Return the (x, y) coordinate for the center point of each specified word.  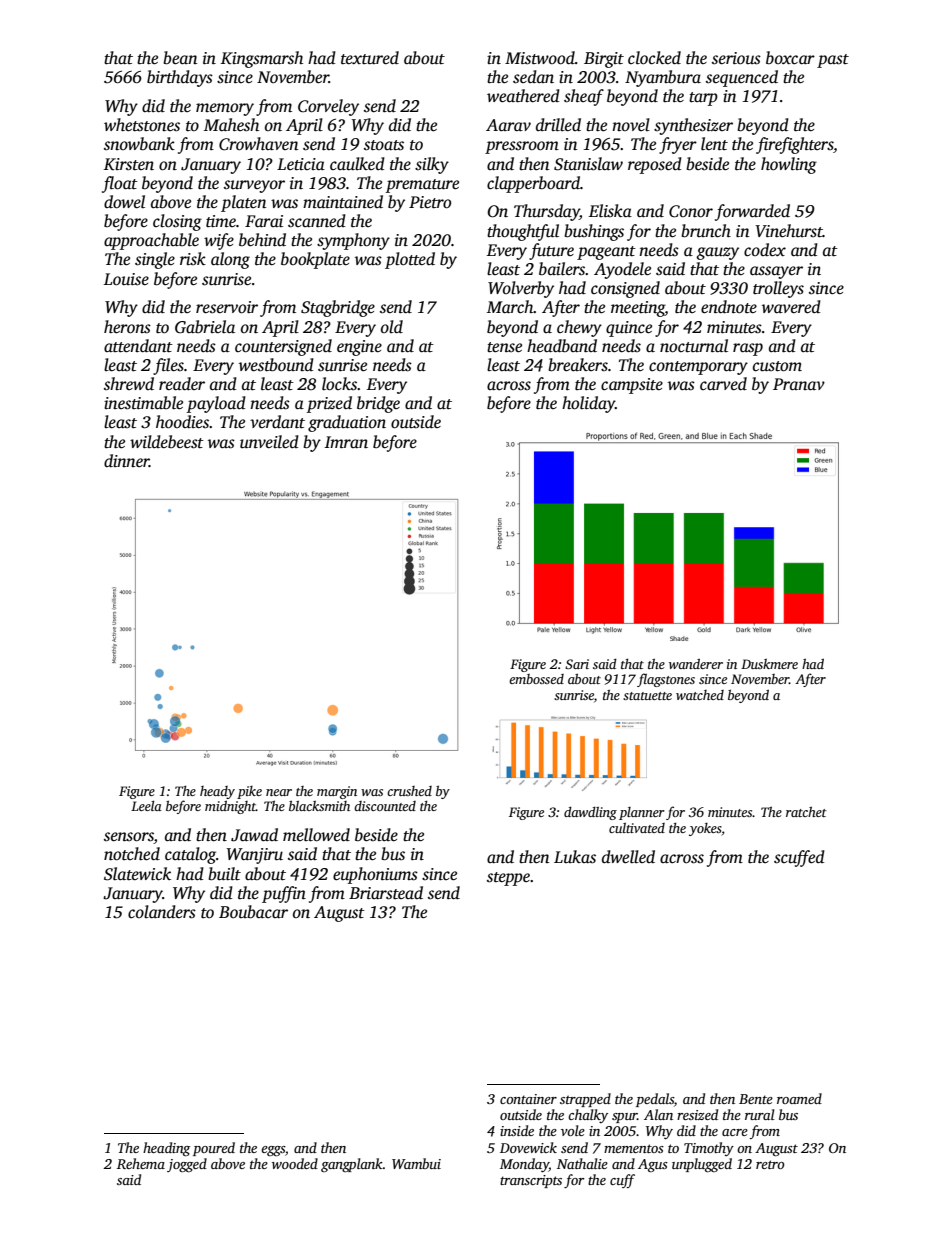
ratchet (806, 811)
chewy (579, 328)
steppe (508, 879)
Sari (577, 664)
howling (789, 165)
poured (214, 1149)
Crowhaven (259, 144)
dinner (126, 460)
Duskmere (769, 664)
